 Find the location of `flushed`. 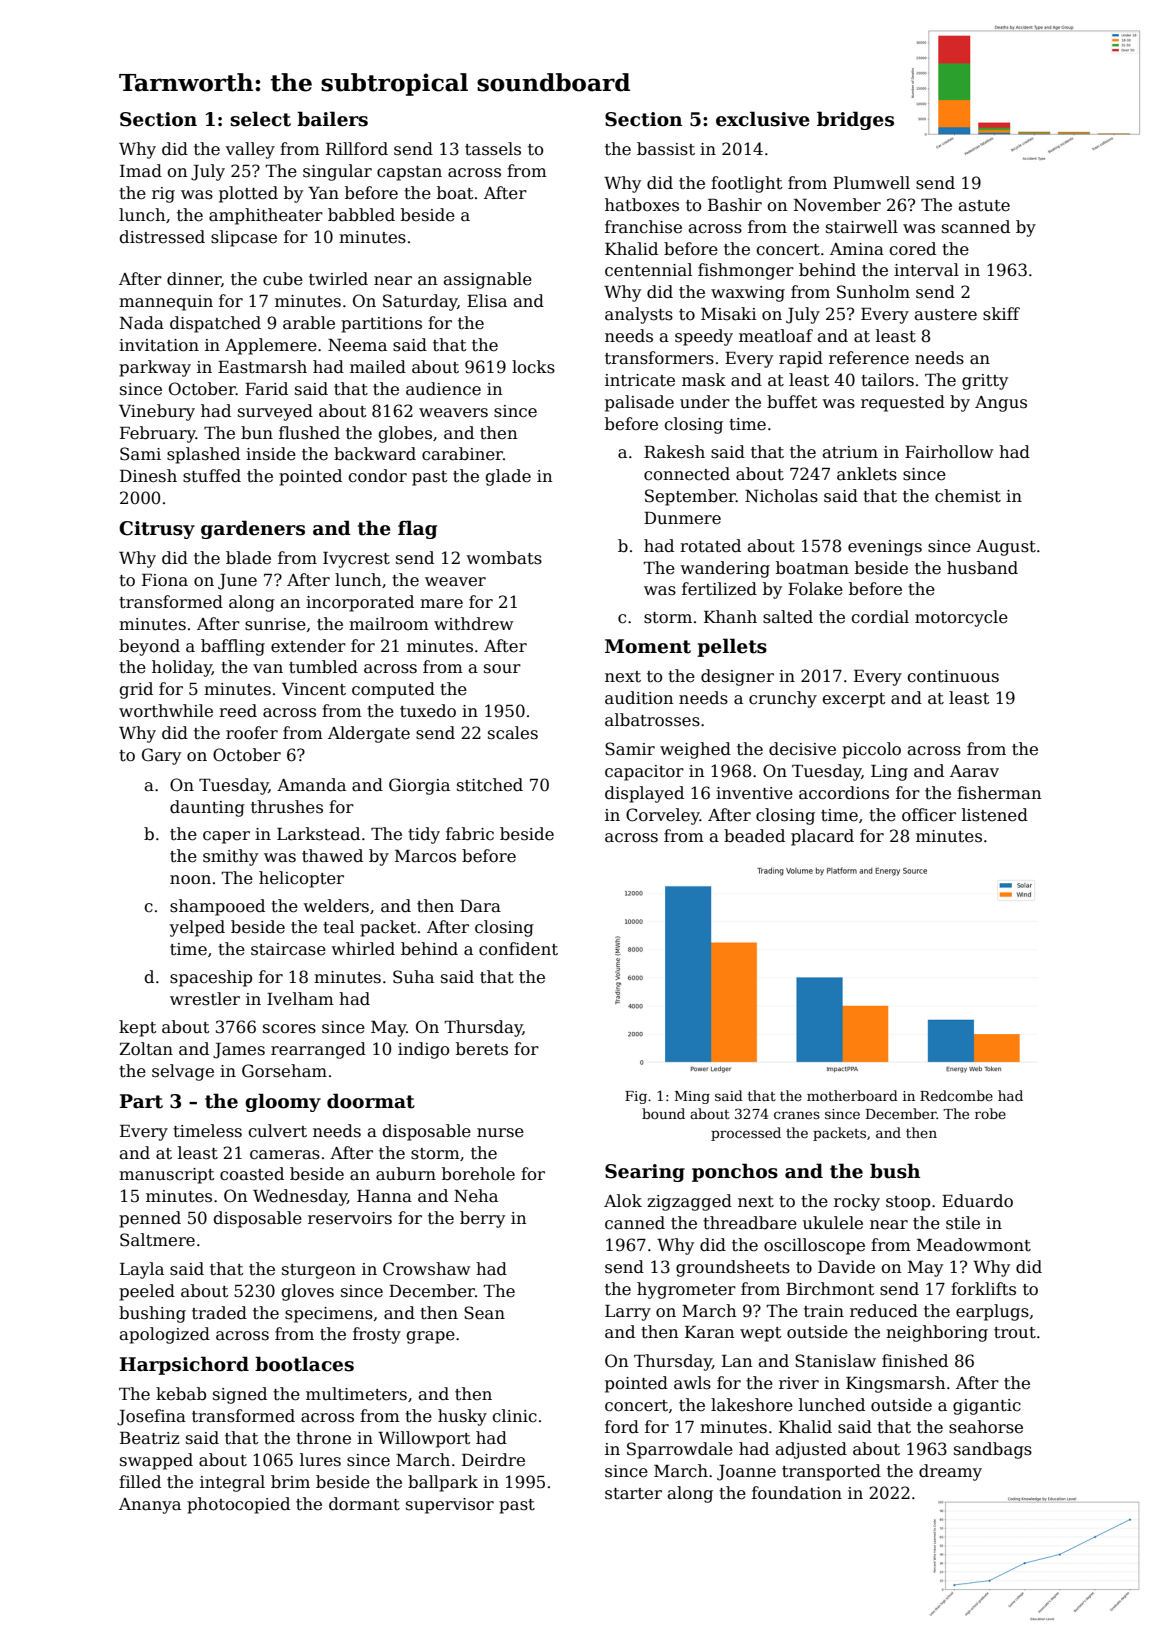

flushed is located at coordinates (309, 433).
